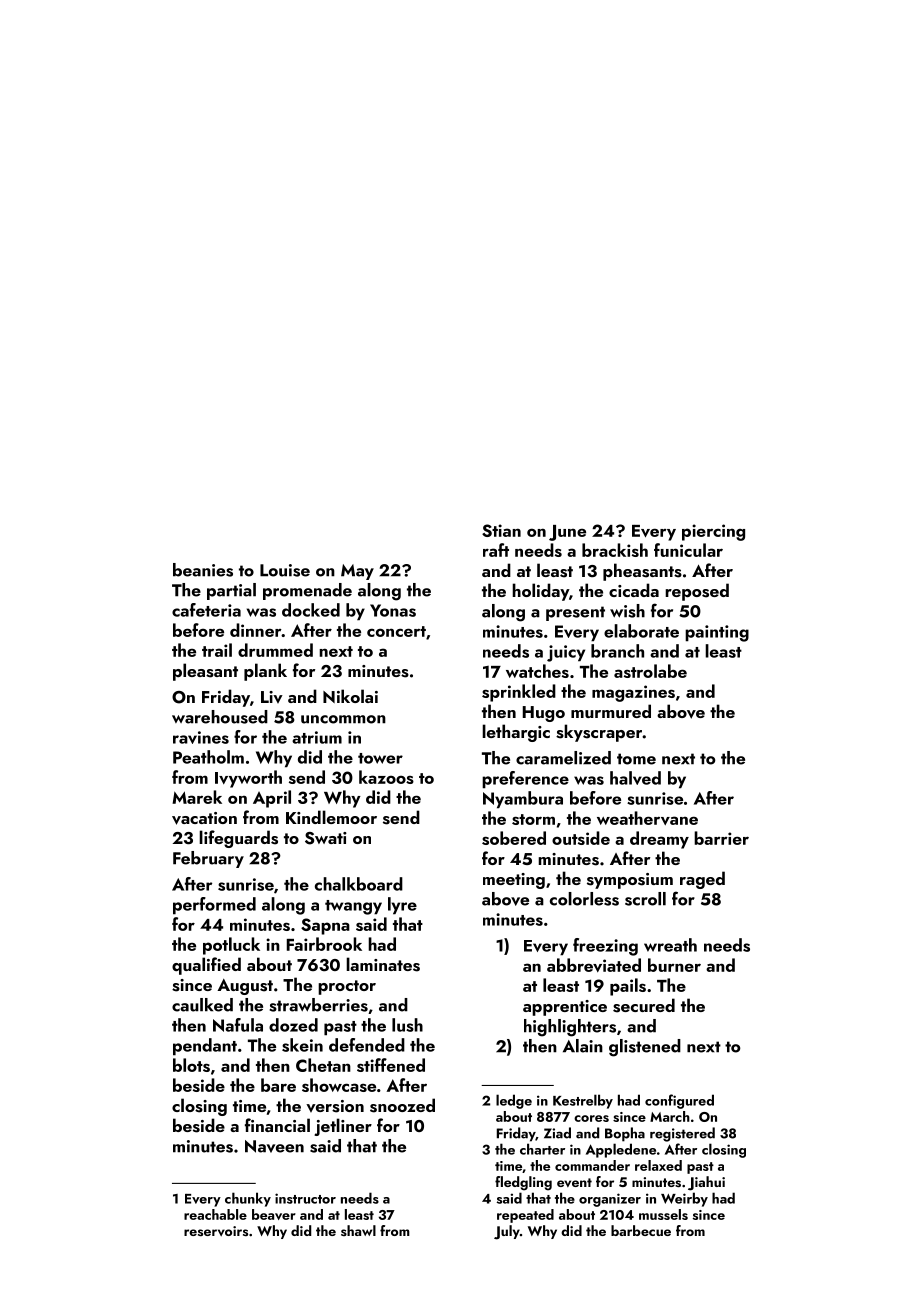 The height and width of the image is (1311, 924). I want to click on atrium, so click(317, 737).
